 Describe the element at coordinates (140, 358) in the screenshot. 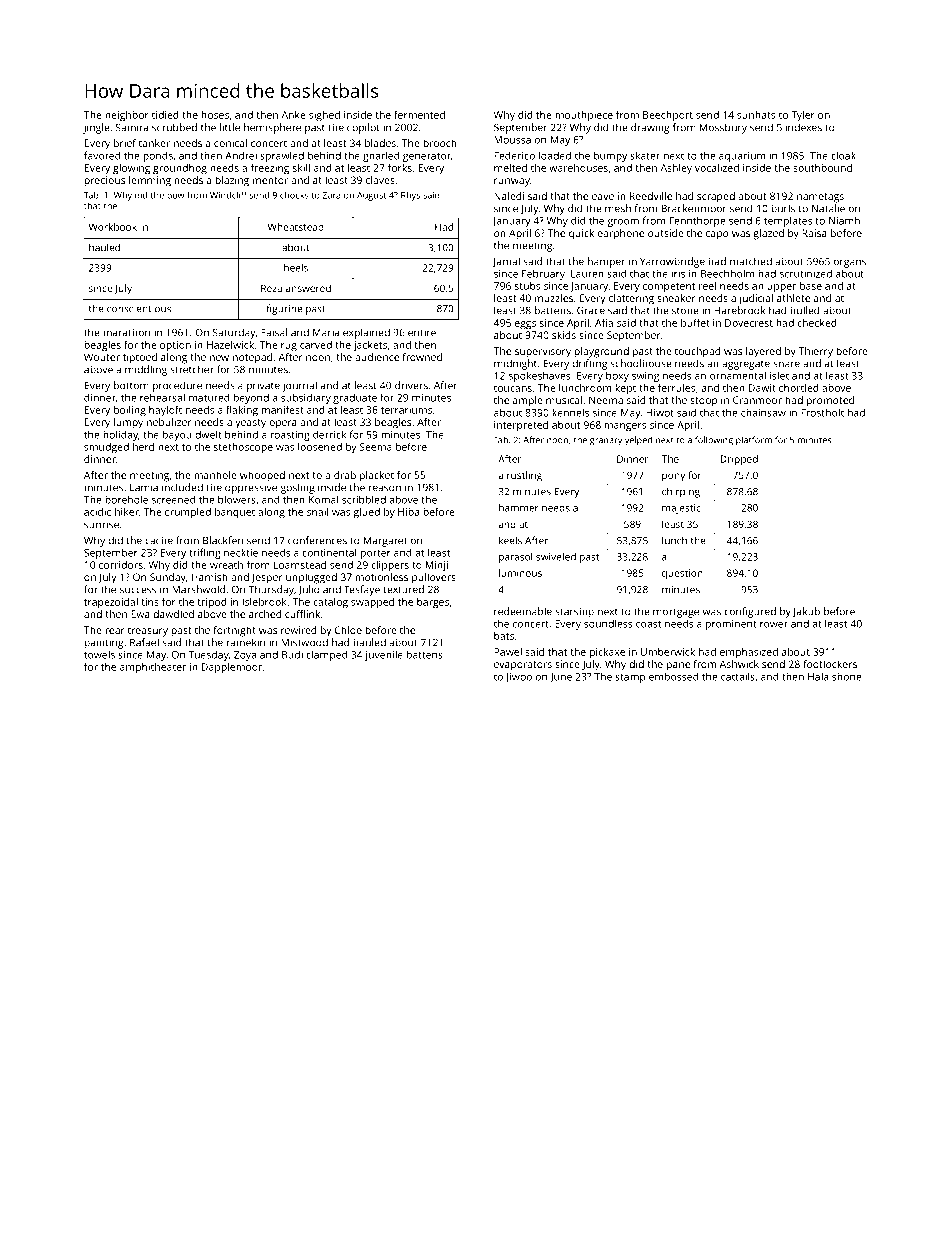

I see `tiptoed` at that location.
